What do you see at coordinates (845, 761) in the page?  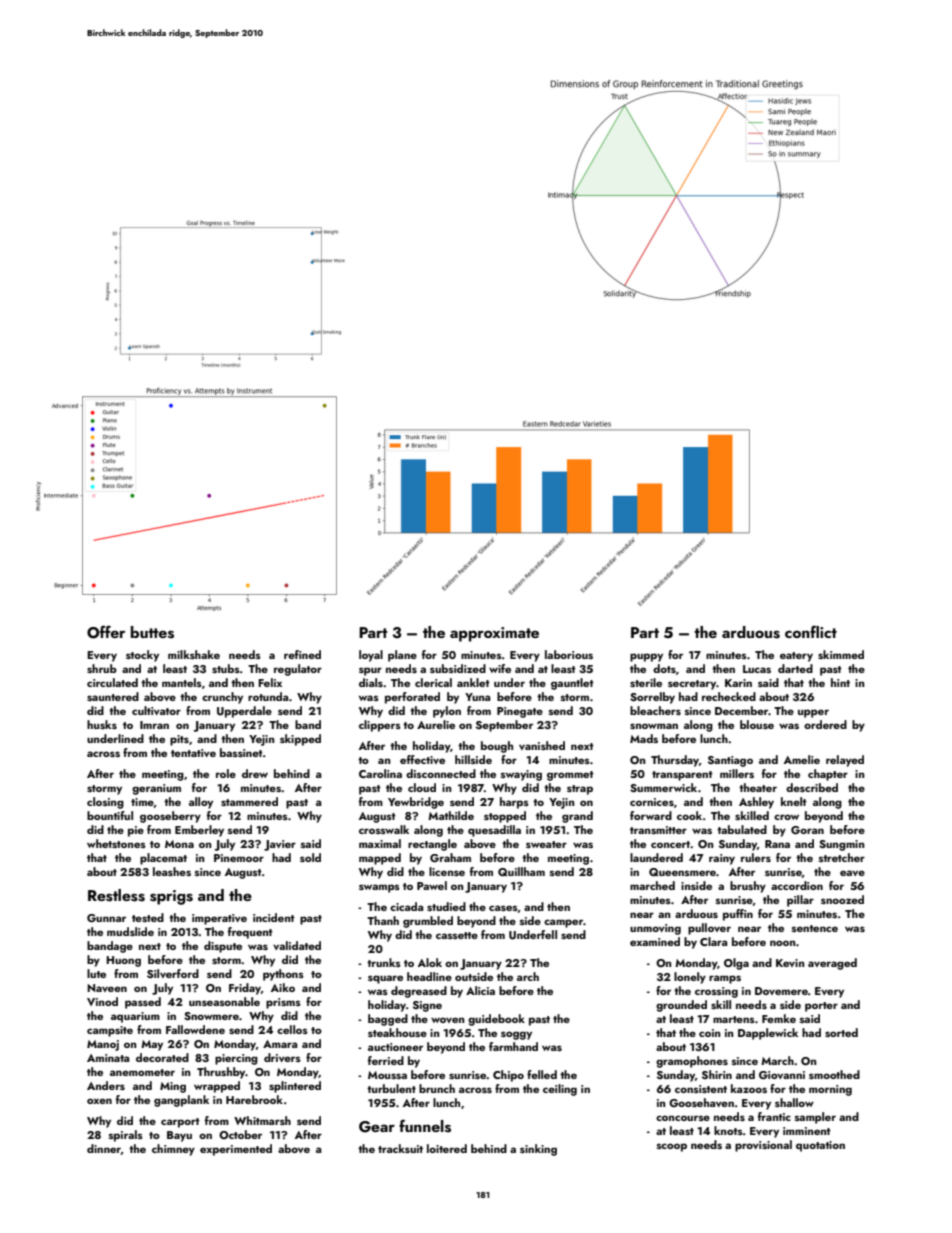 I see `relayed` at bounding box center [845, 761].
